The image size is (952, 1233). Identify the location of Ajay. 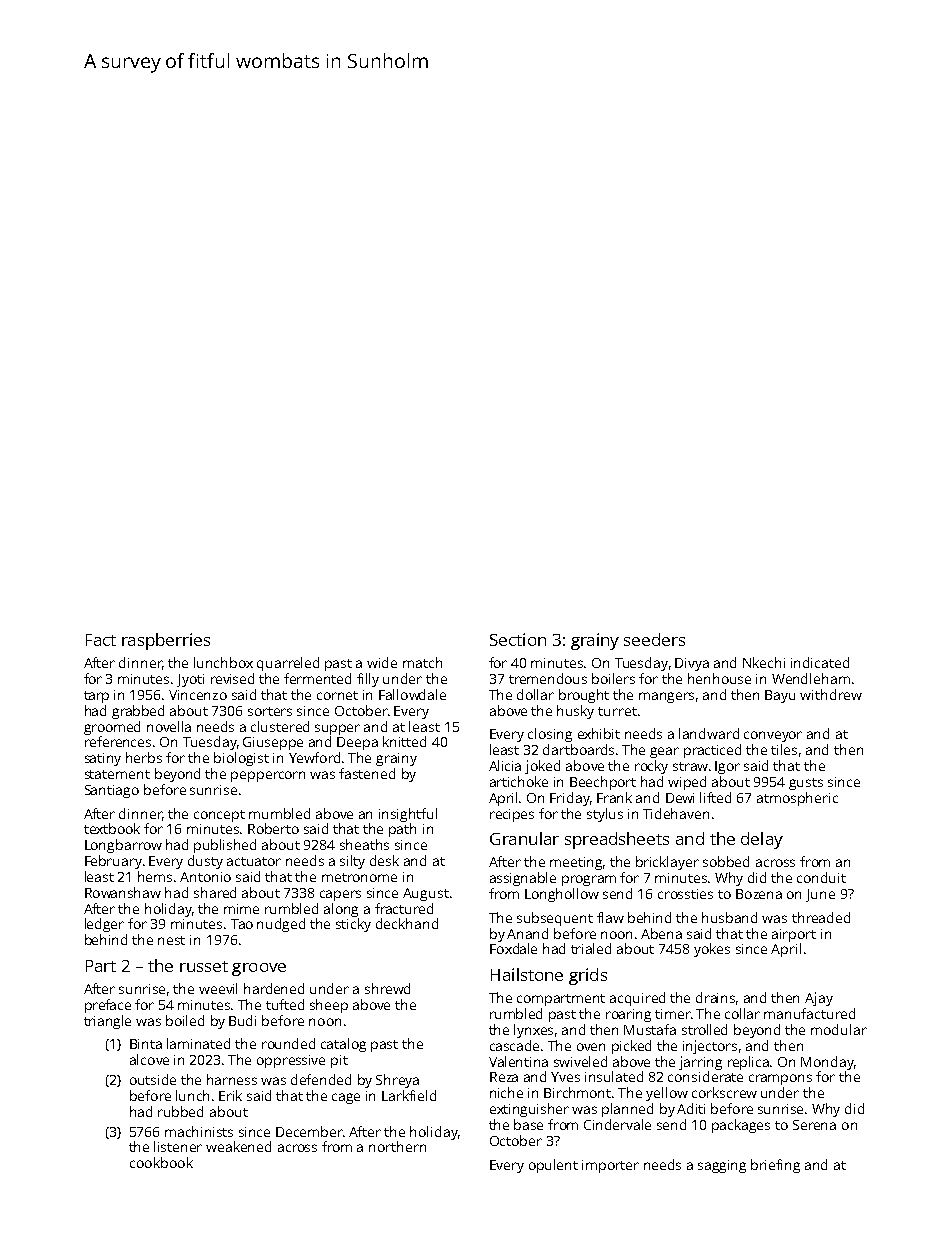
(819, 999).
